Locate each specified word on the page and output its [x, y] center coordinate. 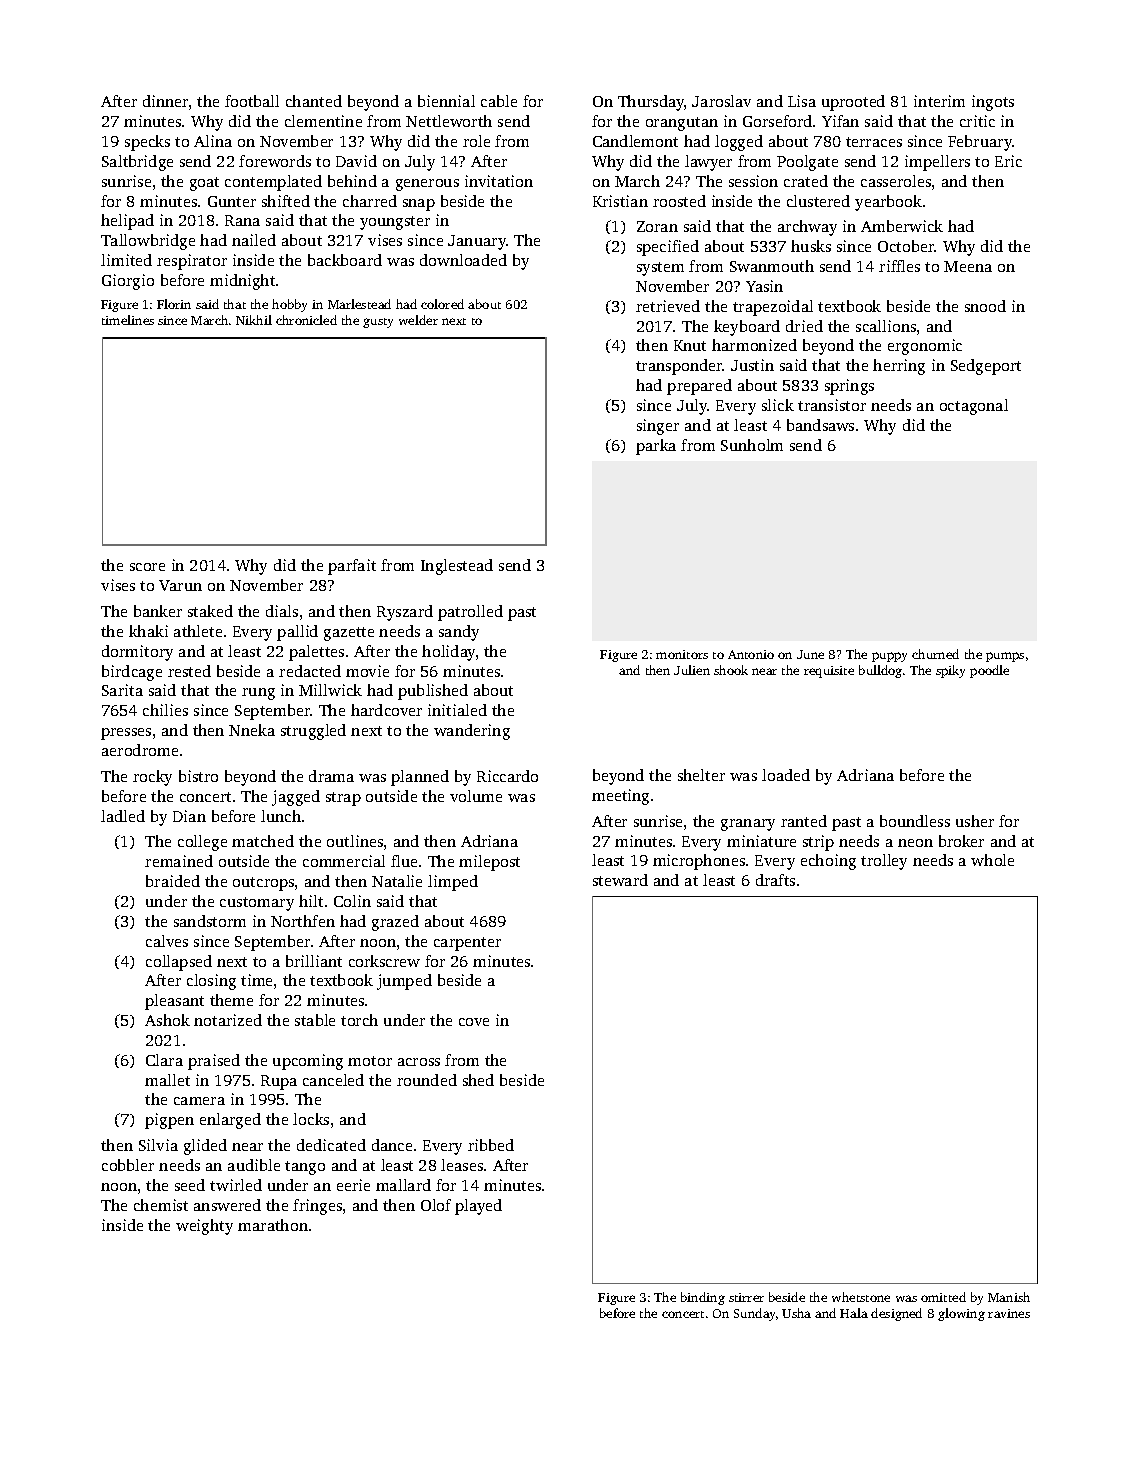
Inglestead [457, 567]
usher [975, 821]
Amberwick [902, 226]
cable [499, 101]
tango [305, 1168]
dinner [165, 101]
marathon [273, 1225]
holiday [448, 653]
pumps [1005, 657]
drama [331, 776]
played [478, 1207]
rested [189, 671]
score [147, 567]
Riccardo [507, 776]
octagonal [974, 407]
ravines [1009, 1313]
